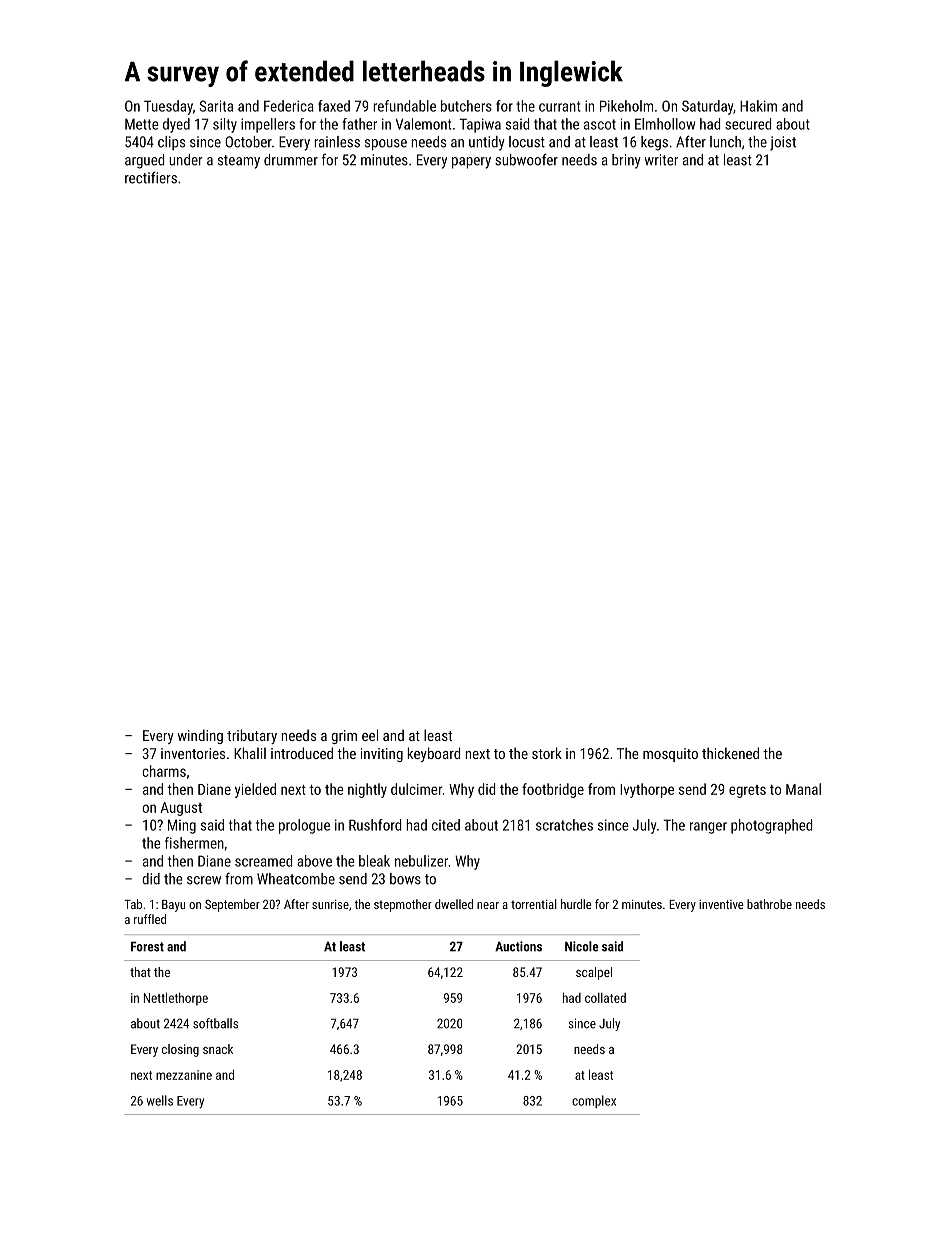  I want to click on eel, so click(370, 735).
